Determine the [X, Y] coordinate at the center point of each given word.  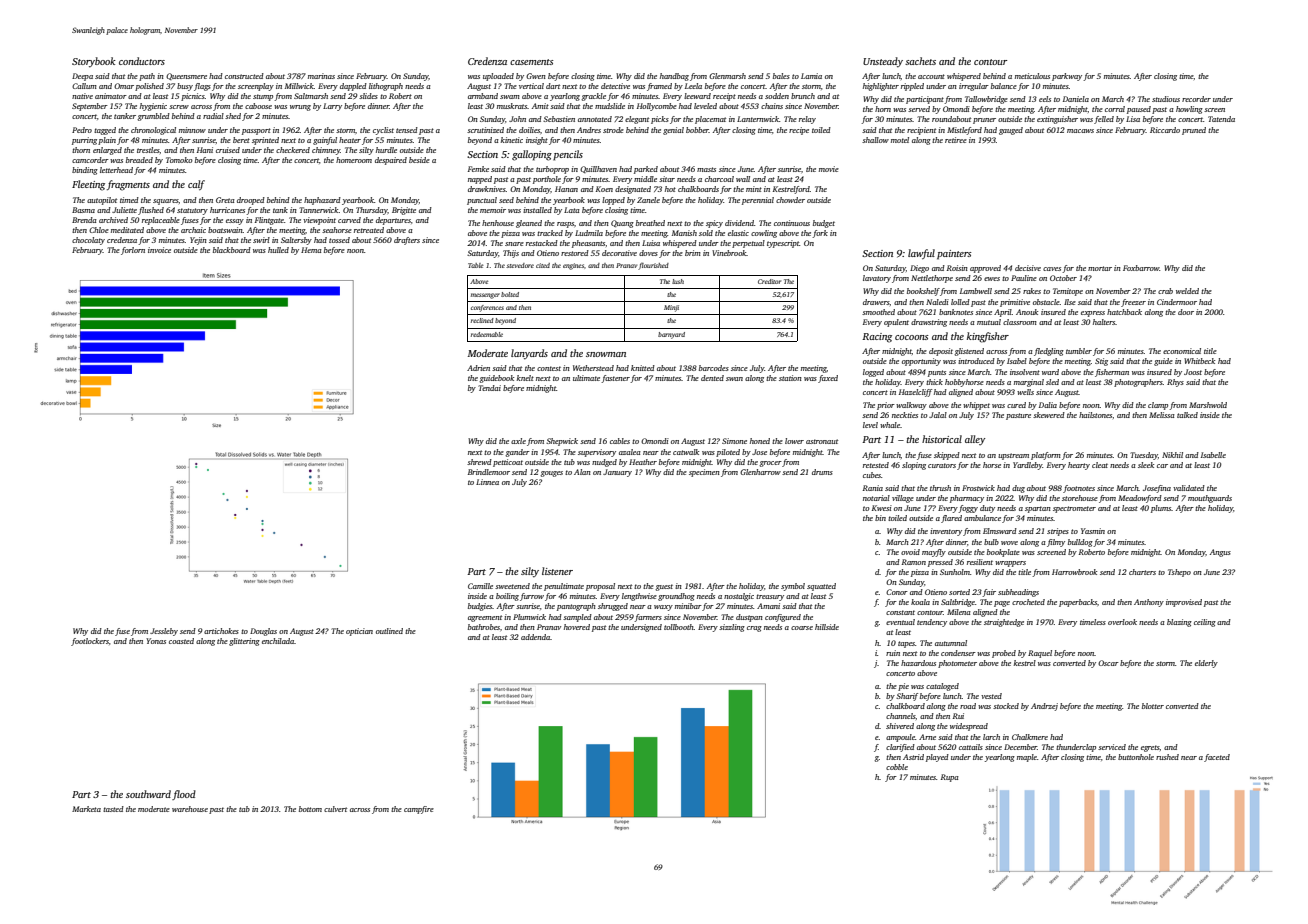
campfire [419, 810]
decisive [1028, 268]
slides [368, 96]
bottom [310, 809]
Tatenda [1221, 119]
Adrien [478, 368]
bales [781, 76]
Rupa [950, 778]
